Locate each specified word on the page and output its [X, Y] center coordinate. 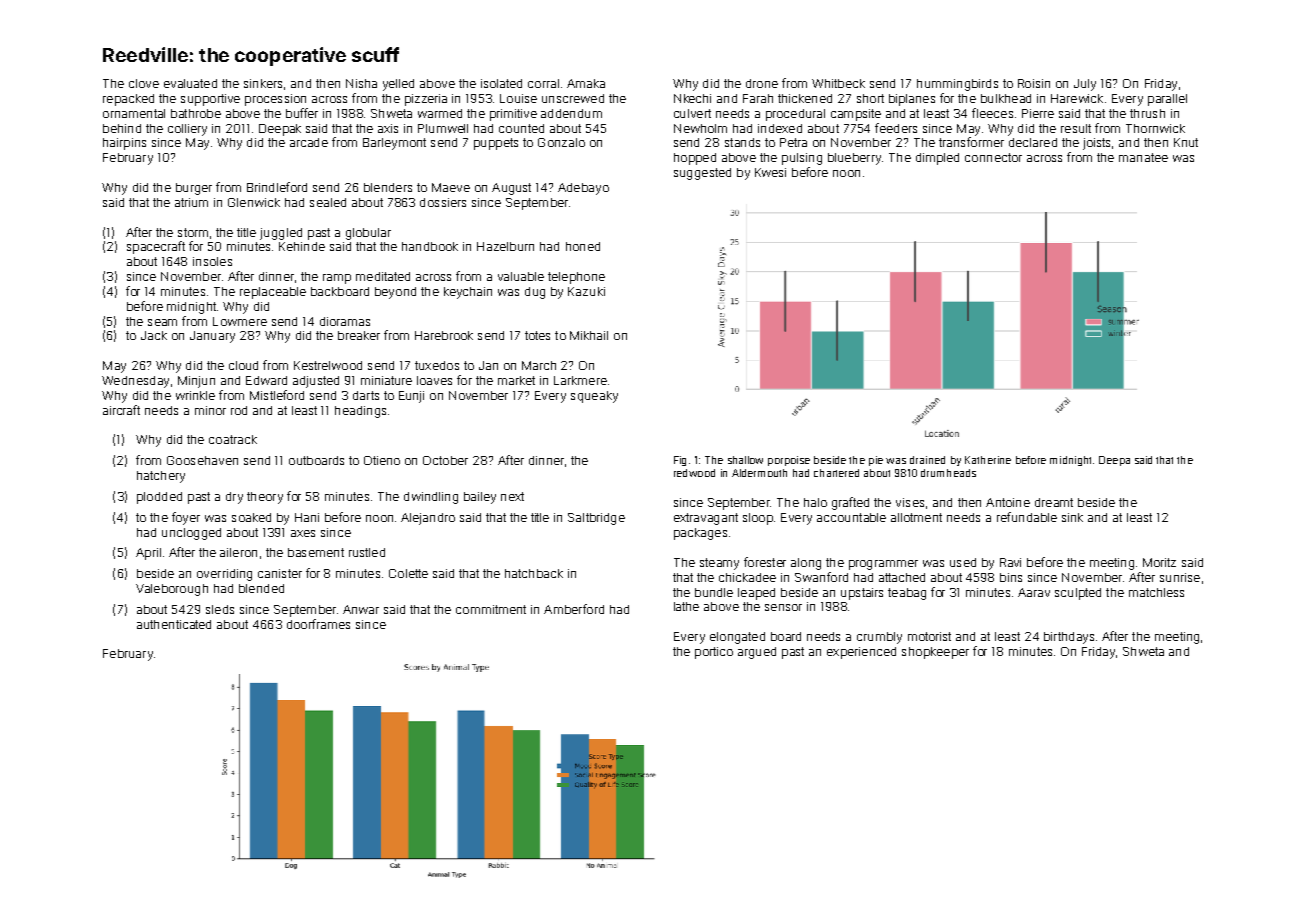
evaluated [190, 83]
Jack [154, 335]
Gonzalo [561, 142]
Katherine [988, 460]
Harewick [1077, 98]
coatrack [233, 439]
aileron [238, 552]
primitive [513, 115]
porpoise [789, 461]
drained [927, 460]
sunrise [1180, 577]
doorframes [318, 624]
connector [993, 157]
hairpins [124, 144]
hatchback [534, 573]
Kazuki [586, 291]
